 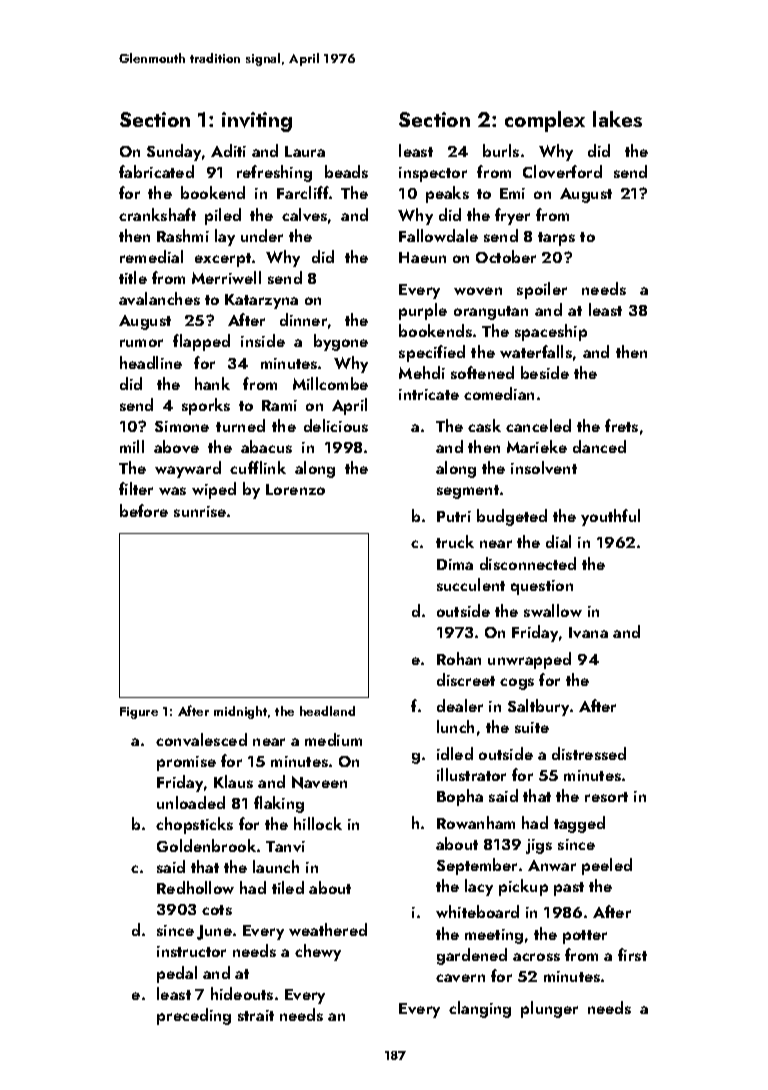 I want to click on Figure, so click(x=139, y=713).
